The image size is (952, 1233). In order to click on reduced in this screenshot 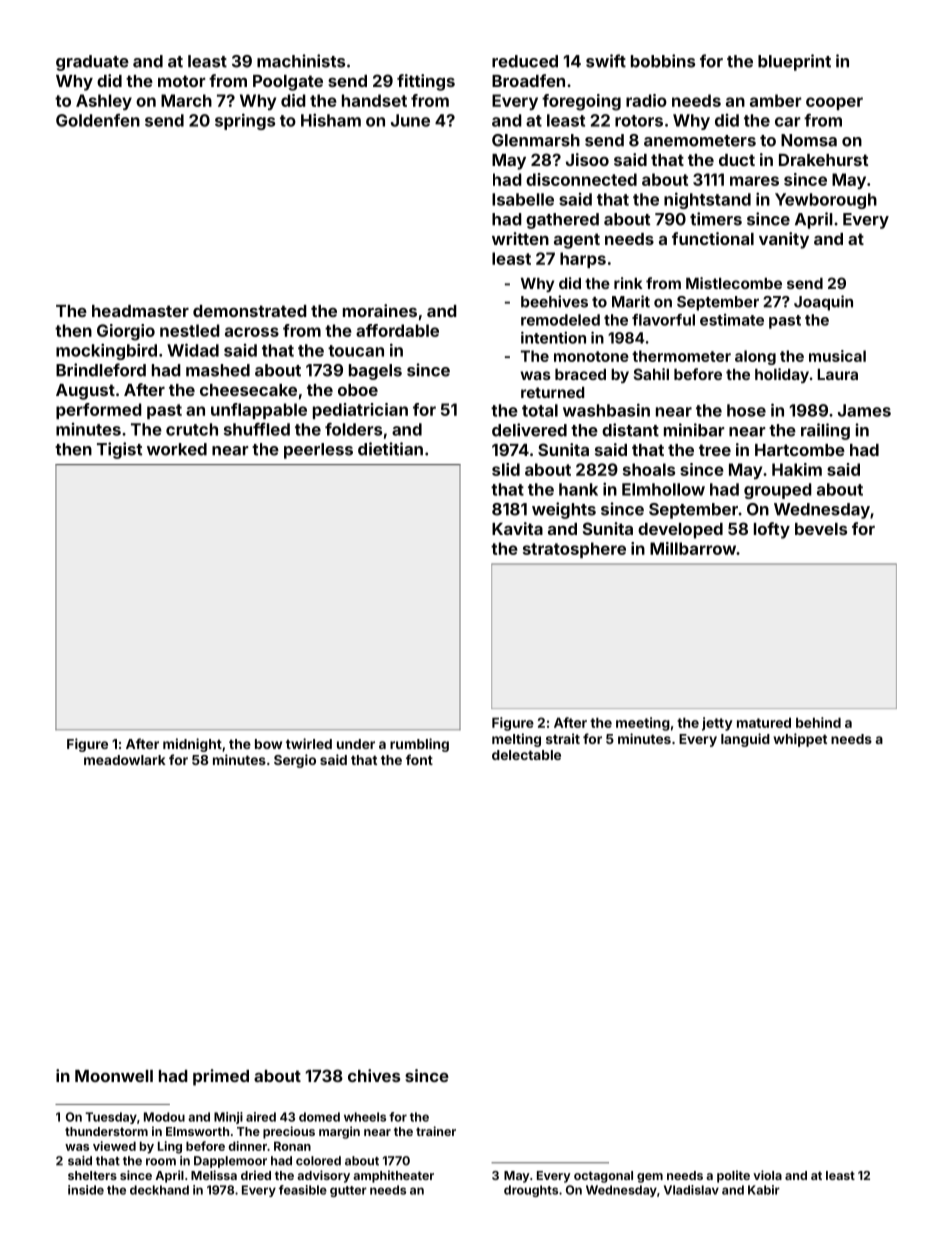, I will do `click(525, 61)`.
